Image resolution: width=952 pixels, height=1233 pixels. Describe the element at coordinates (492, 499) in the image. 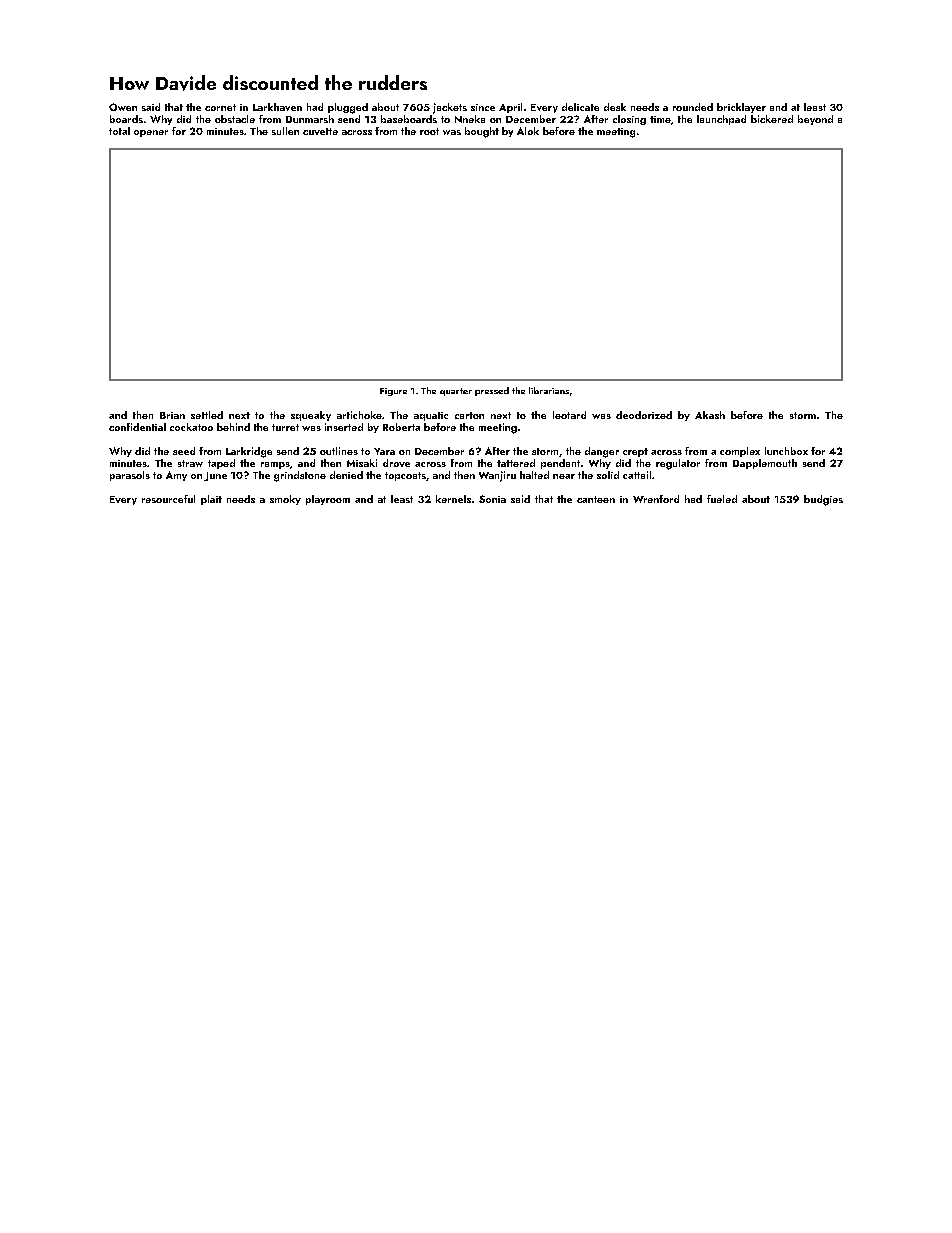

I see `Sonia` at that location.
